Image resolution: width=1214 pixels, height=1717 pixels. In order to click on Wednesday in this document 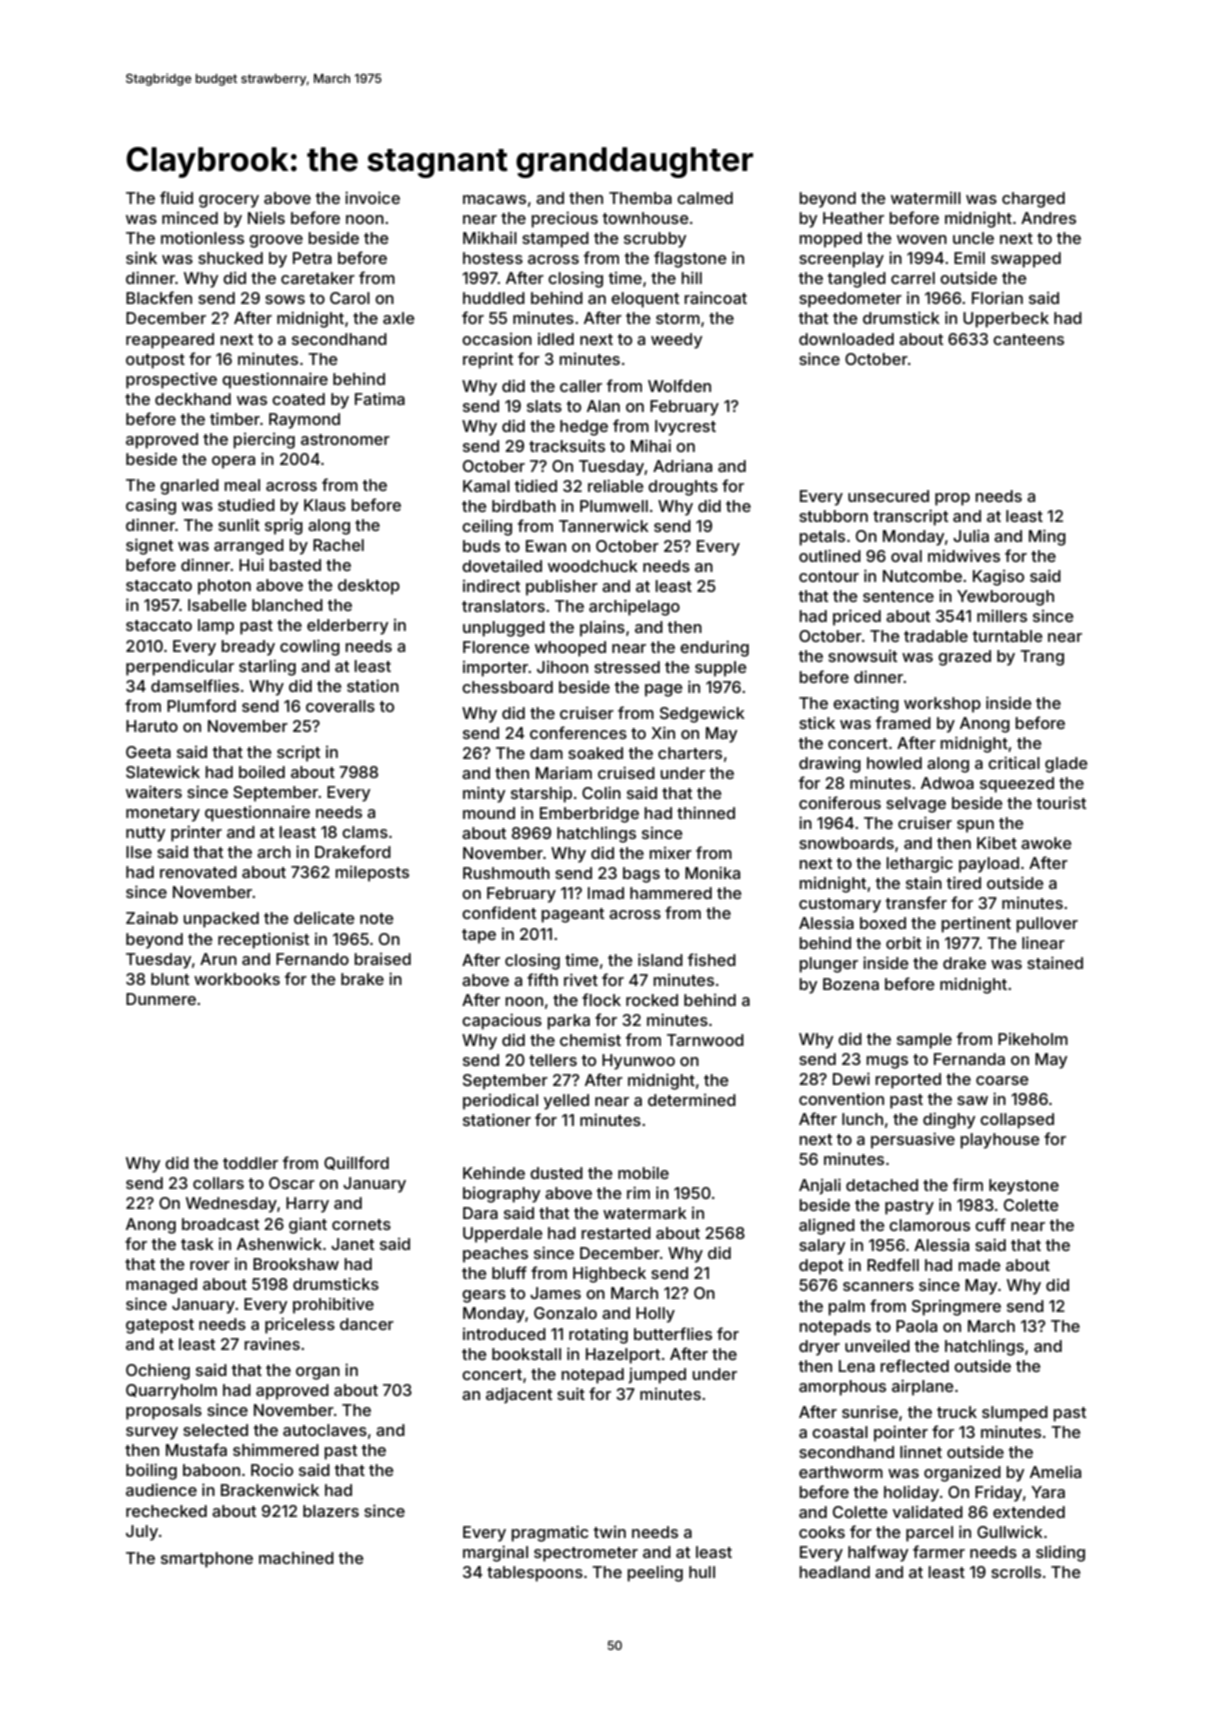, I will do `click(231, 1205)`.
